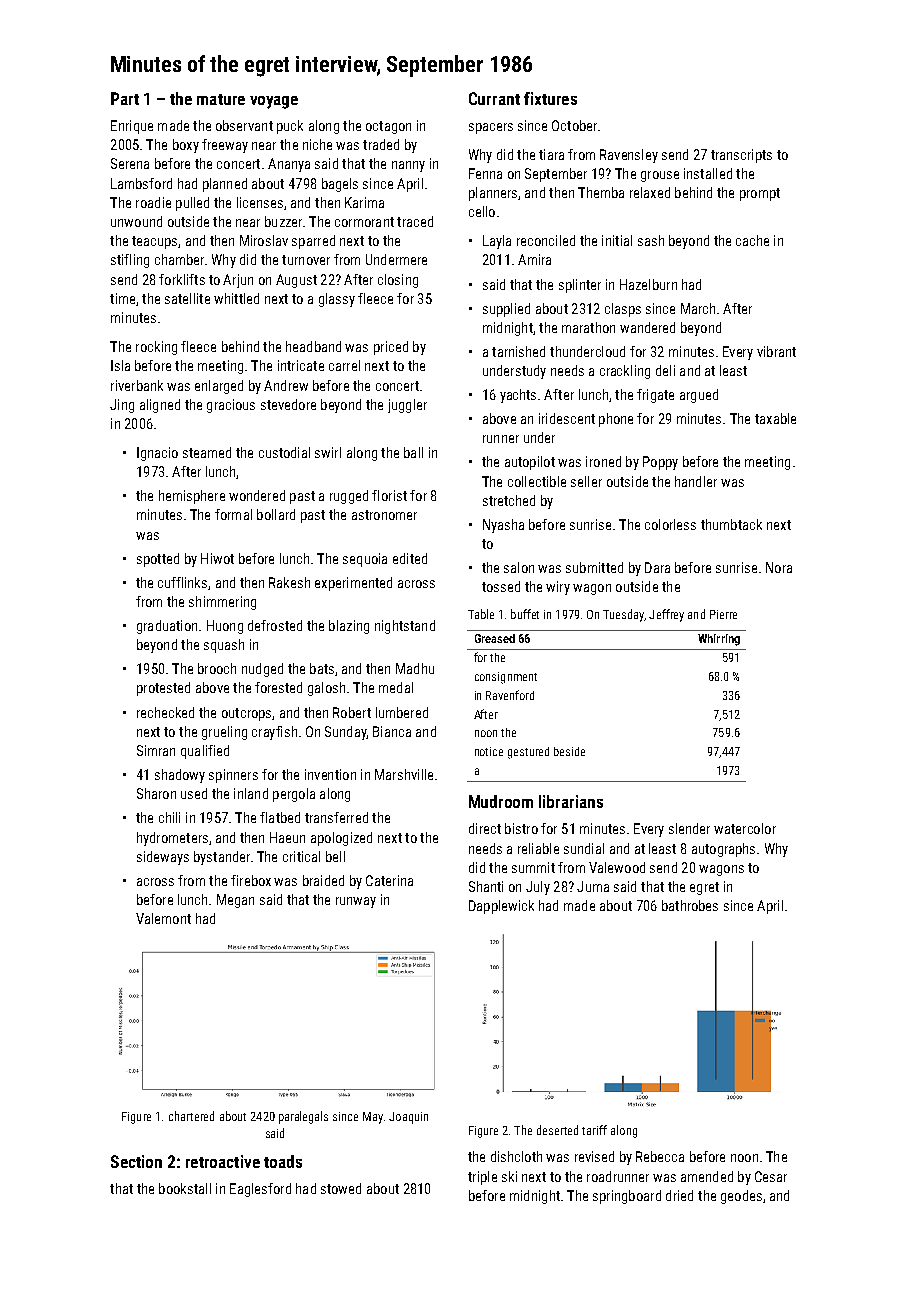 The image size is (908, 1316). What do you see at coordinates (136, 1161) in the screenshot?
I see `Section` at bounding box center [136, 1161].
